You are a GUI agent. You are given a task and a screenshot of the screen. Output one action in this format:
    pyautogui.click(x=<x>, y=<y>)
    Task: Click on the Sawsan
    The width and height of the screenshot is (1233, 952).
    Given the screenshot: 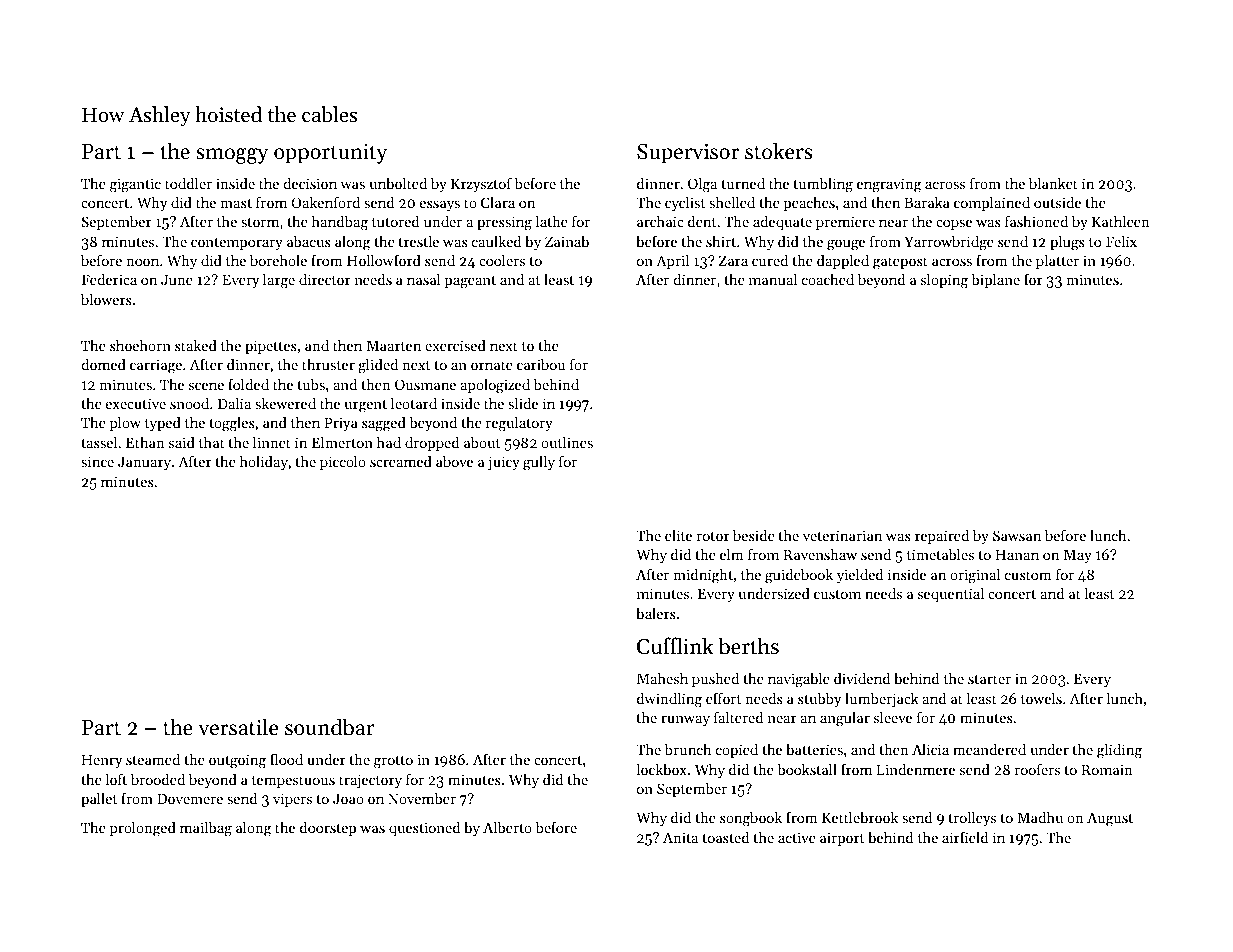 What is the action you would take?
    pyautogui.click(x=1017, y=535)
